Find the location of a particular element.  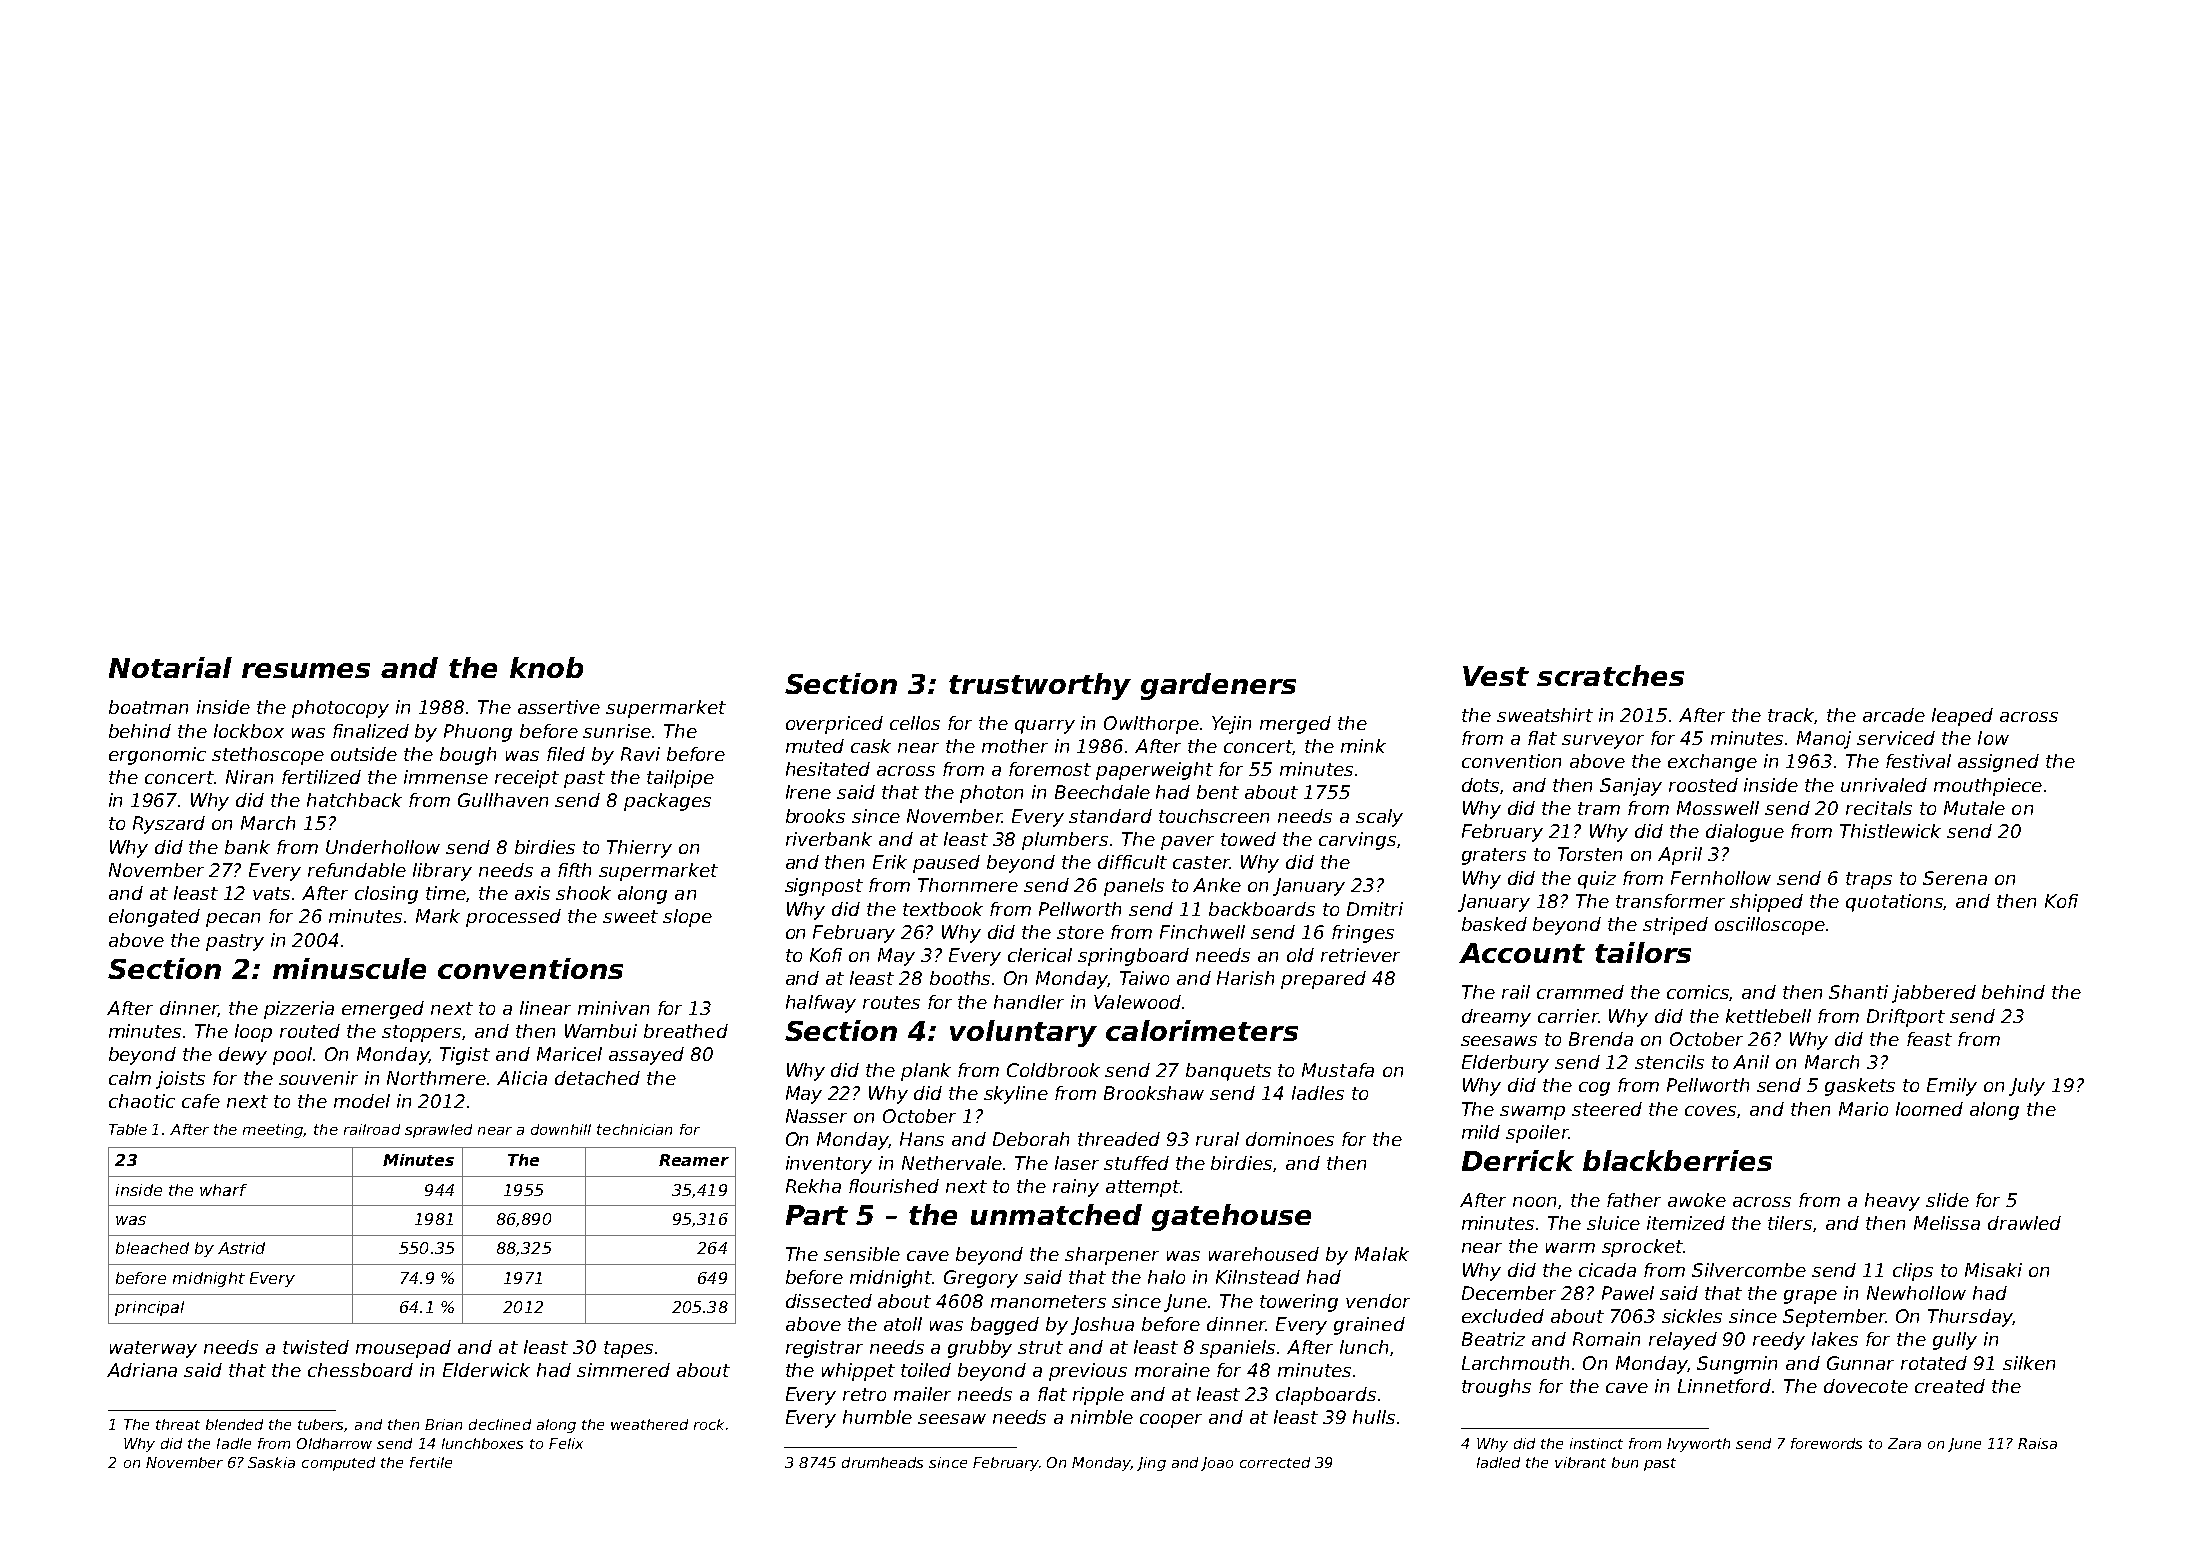

Notarial is located at coordinates (170, 667).
